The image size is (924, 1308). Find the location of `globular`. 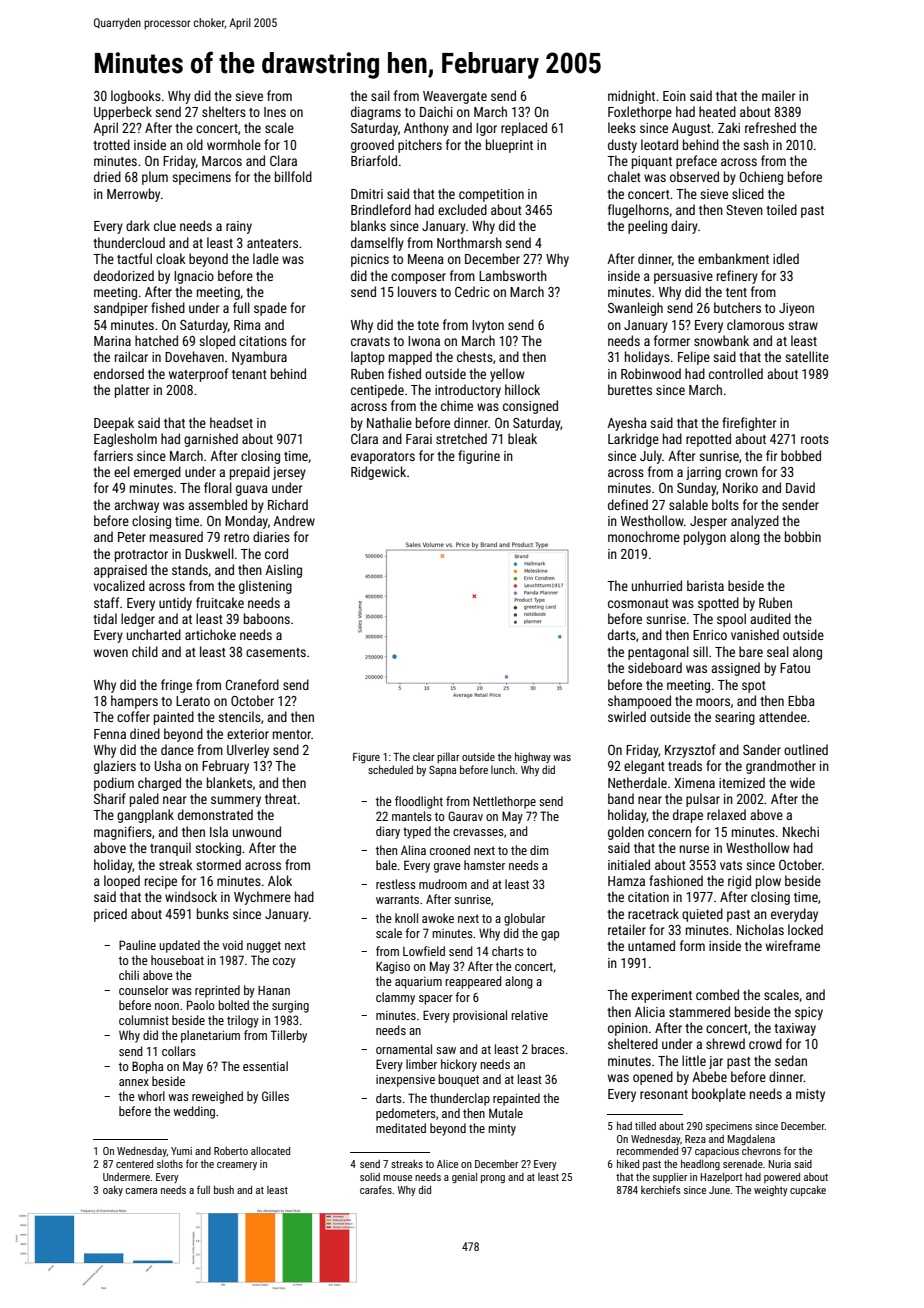

globular is located at coordinates (524, 919).
